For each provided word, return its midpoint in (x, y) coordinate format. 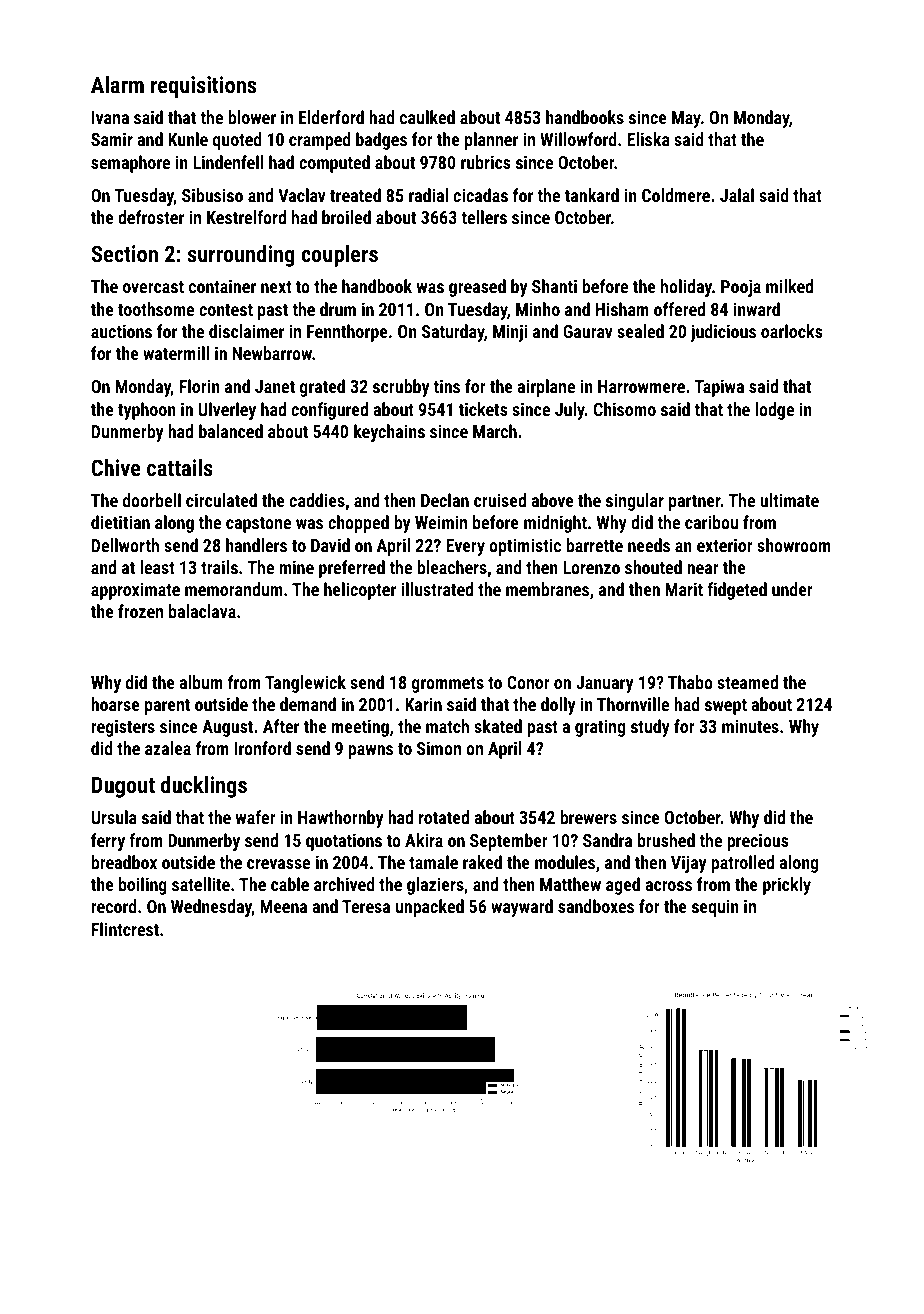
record (114, 906)
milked (789, 286)
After (281, 726)
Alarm (117, 84)
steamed (747, 682)
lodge (774, 411)
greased (477, 288)
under (792, 589)
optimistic (525, 547)
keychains (389, 433)
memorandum (233, 589)
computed (334, 164)
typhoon (147, 411)
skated (498, 726)
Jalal (737, 195)
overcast (153, 287)
